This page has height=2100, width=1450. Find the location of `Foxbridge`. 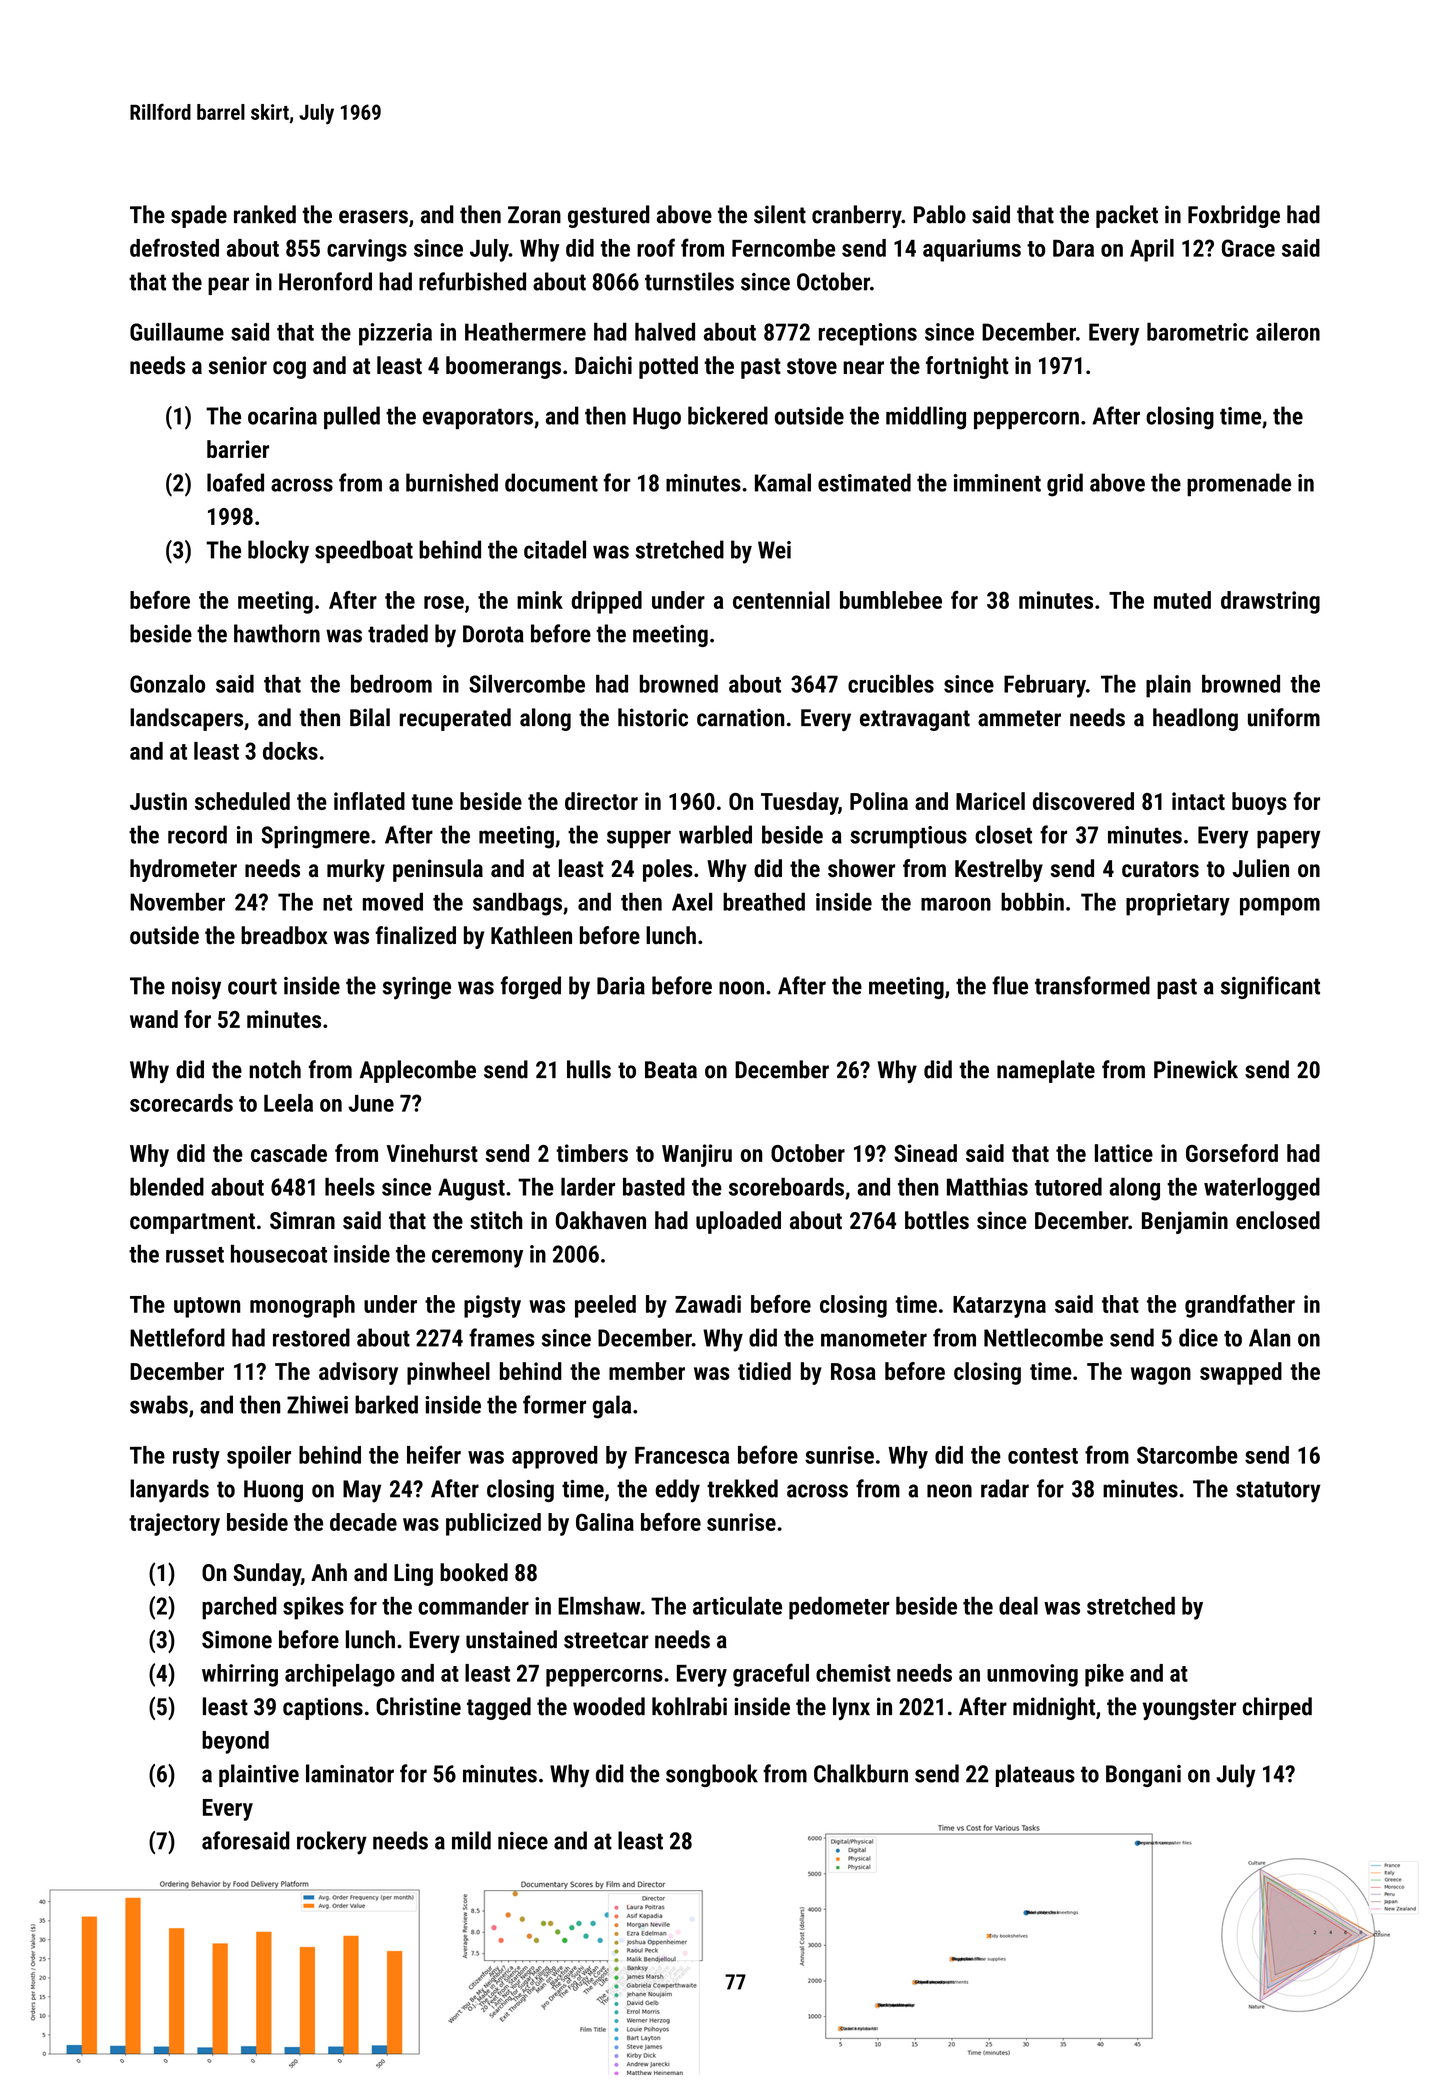

Foxbridge is located at coordinates (1234, 216).
